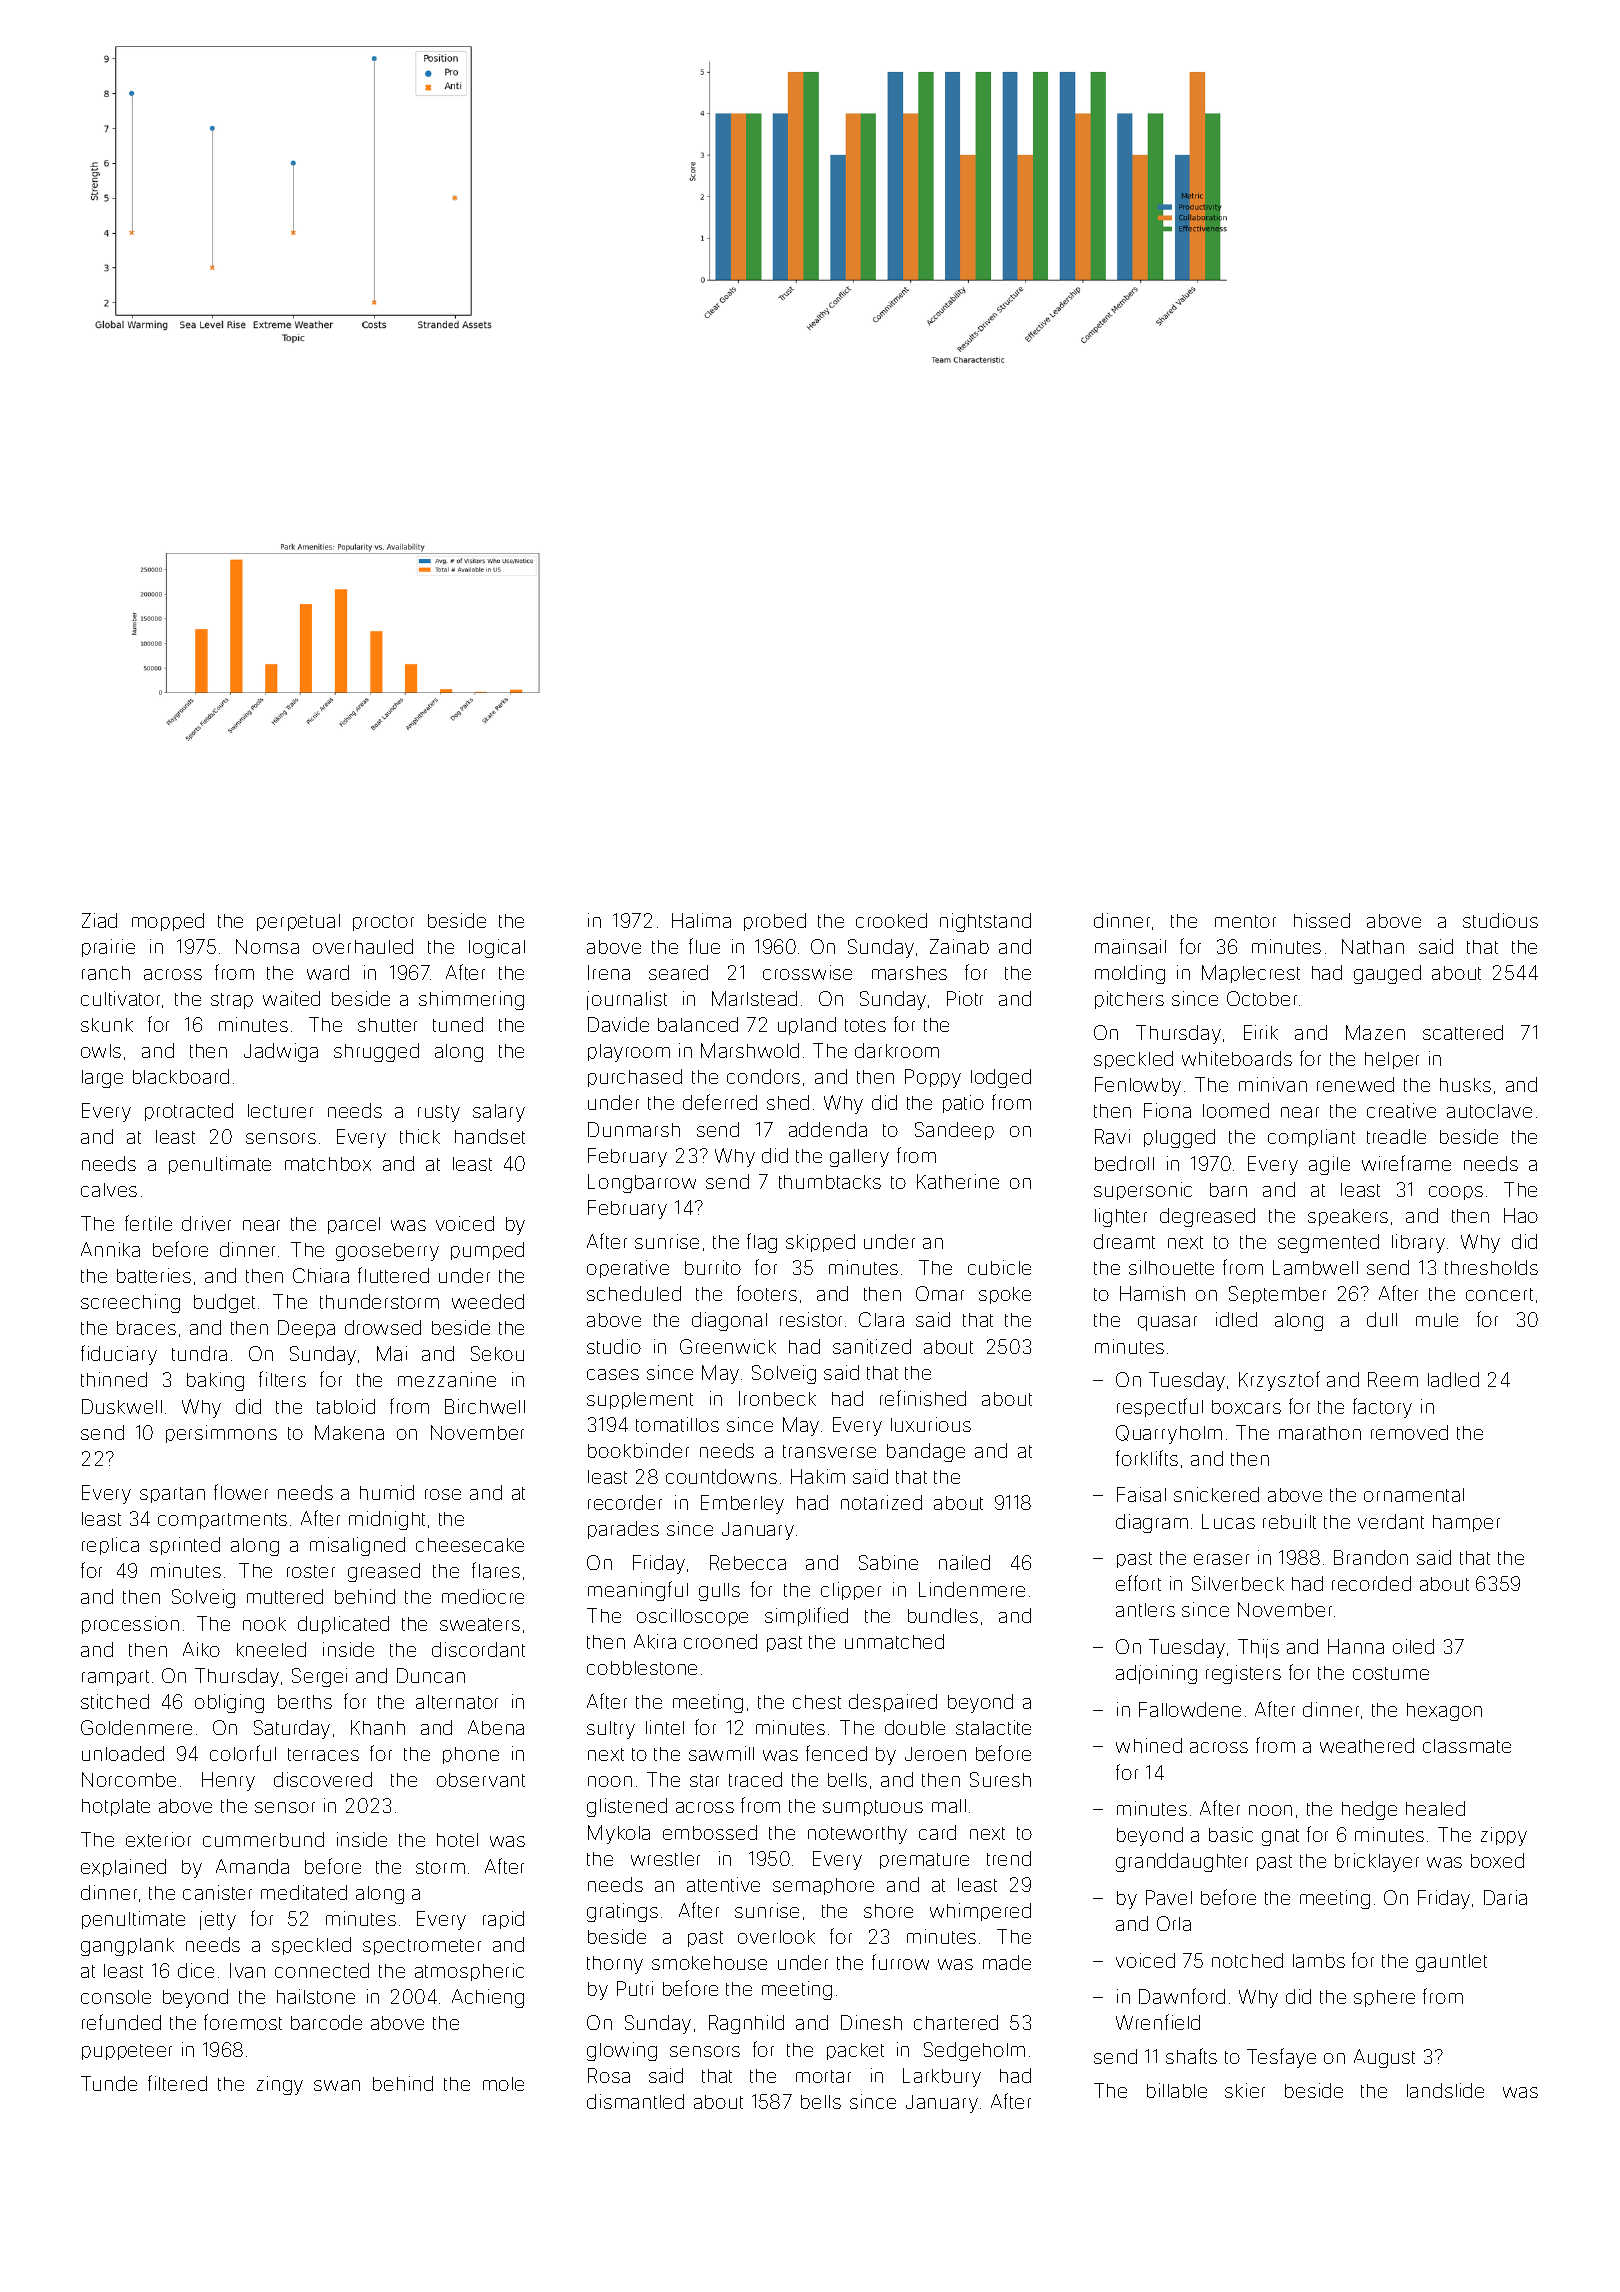 Image resolution: width=1620 pixels, height=2292 pixels. I want to click on husks, so click(1465, 1085).
